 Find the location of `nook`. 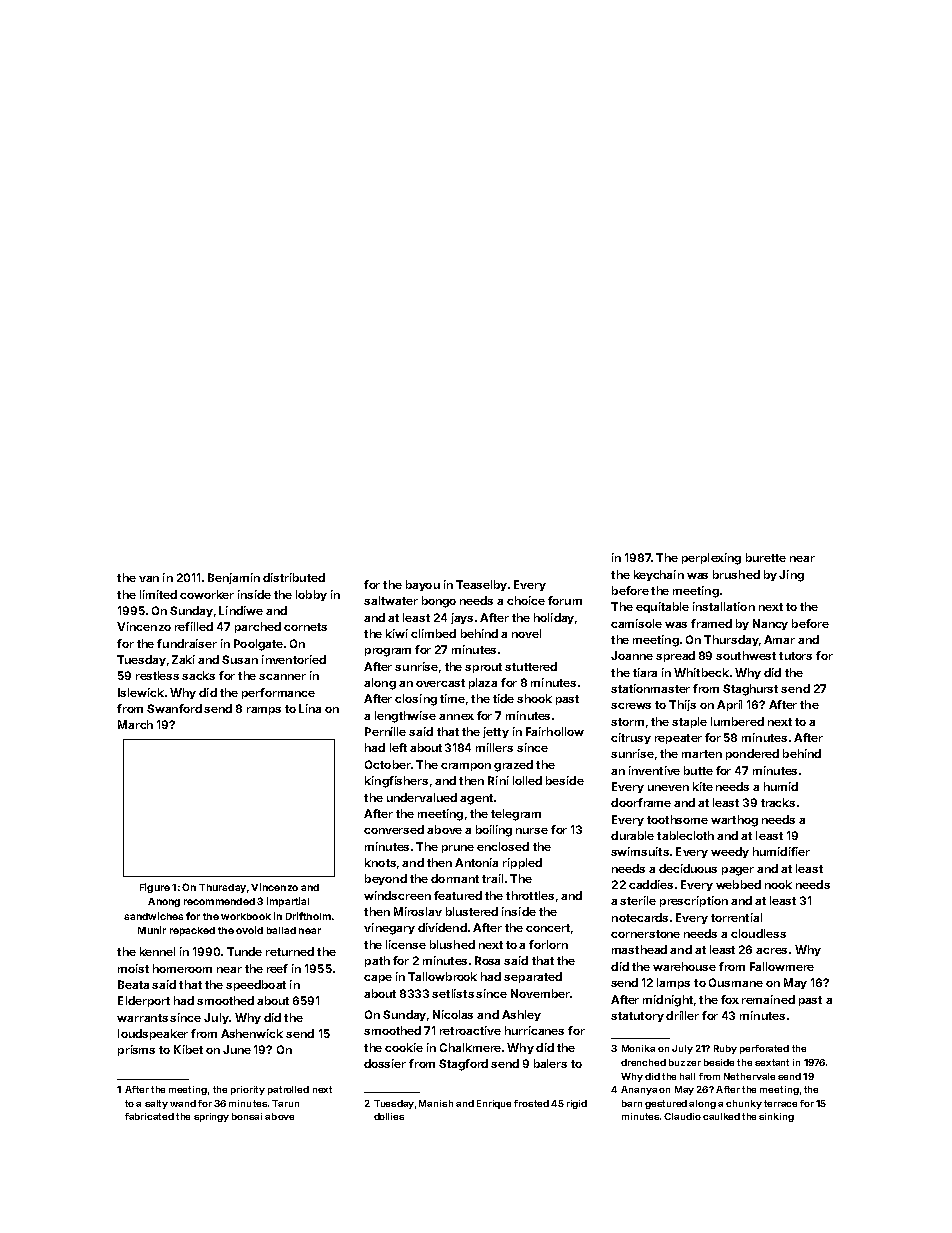

nook is located at coordinates (778, 884).
